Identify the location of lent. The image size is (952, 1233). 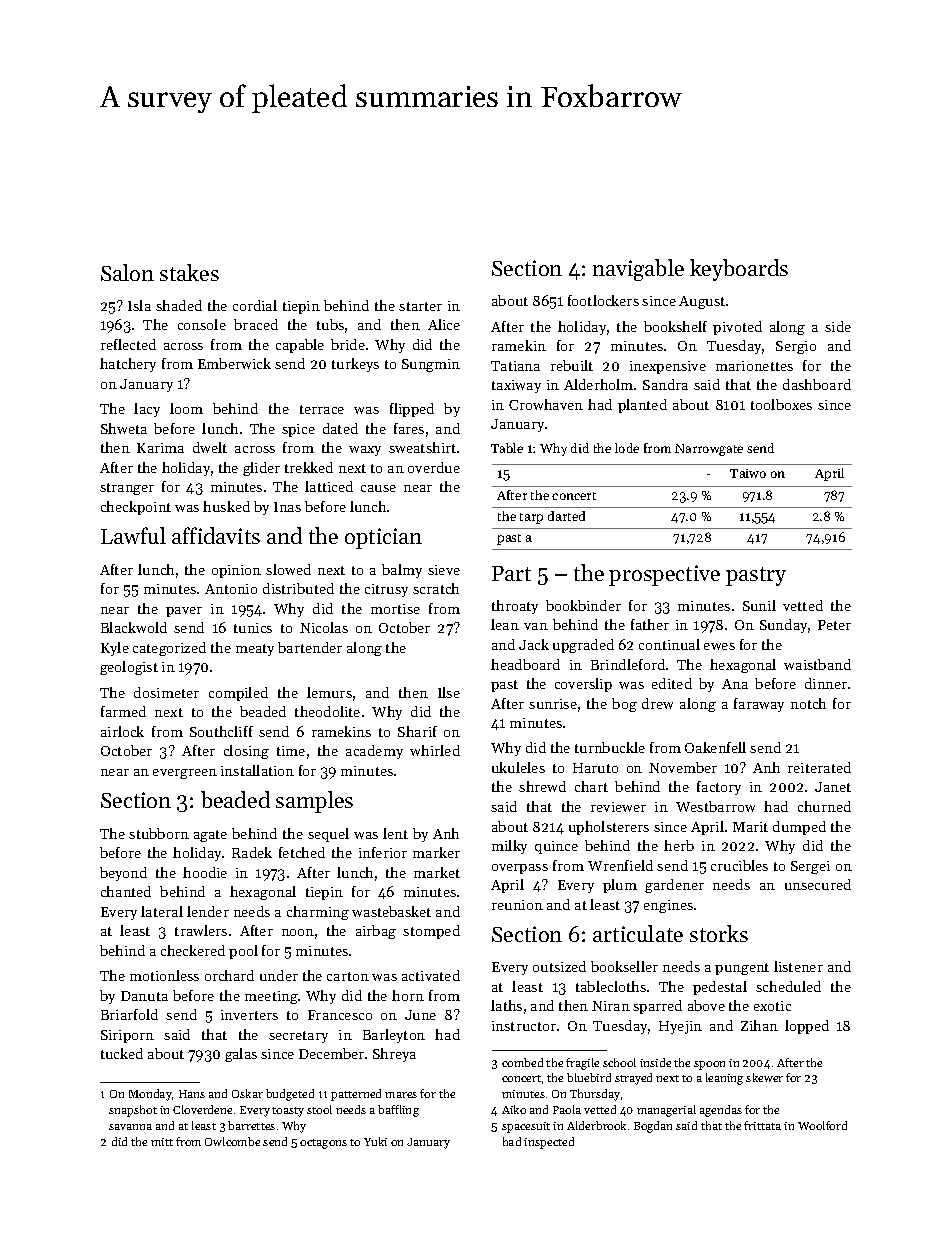
(395, 833).
